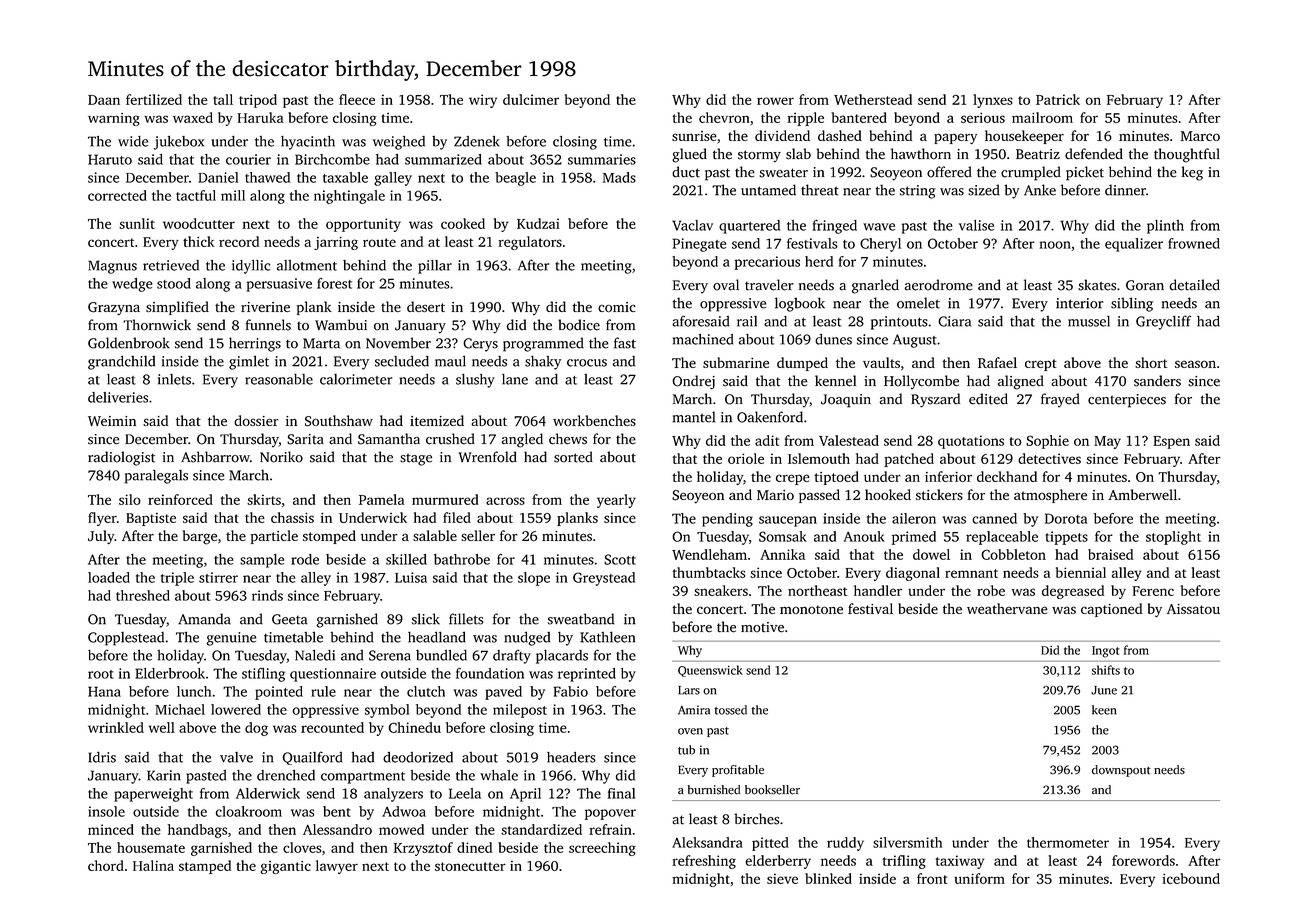  What do you see at coordinates (249, 811) in the screenshot?
I see `cloakroom` at bounding box center [249, 811].
